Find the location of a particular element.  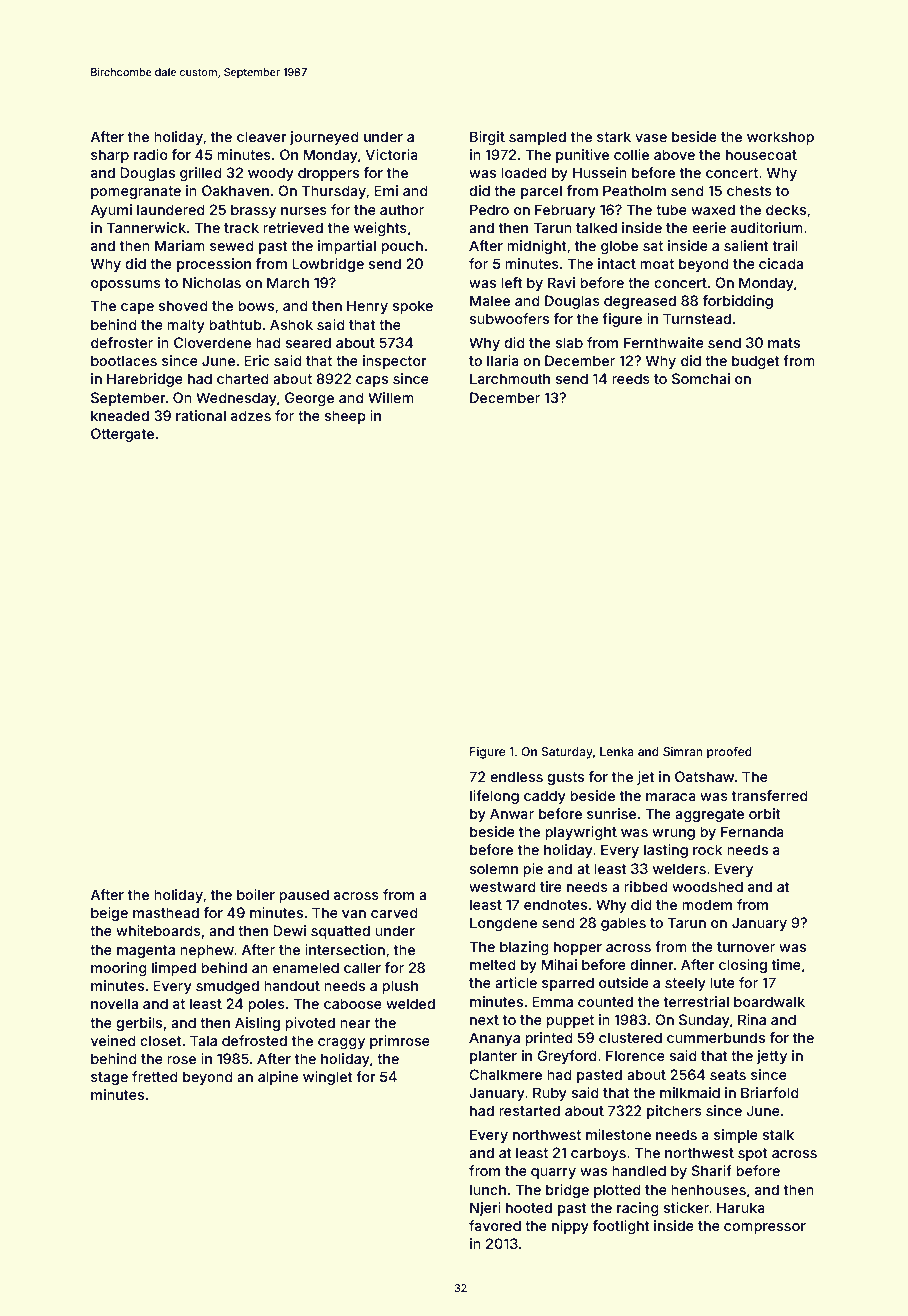

fretted is located at coordinates (155, 1076).
